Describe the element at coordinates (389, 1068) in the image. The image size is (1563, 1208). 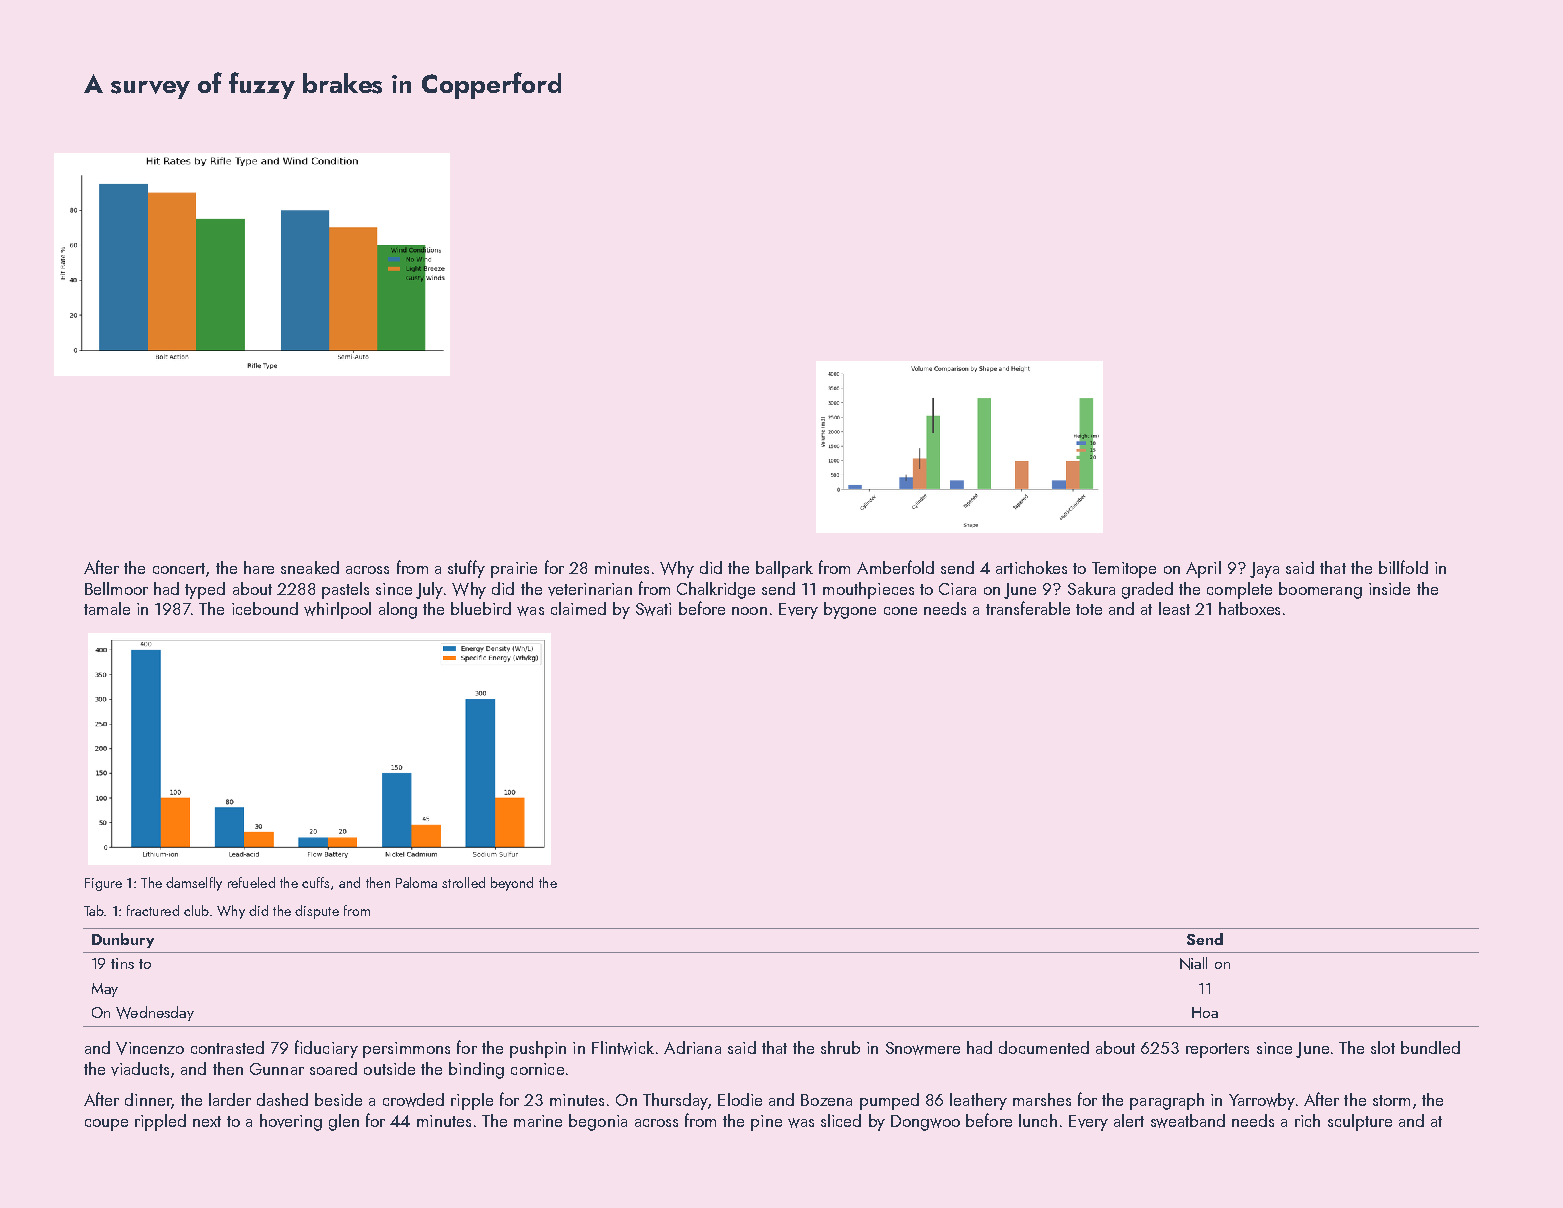
I see `outside` at that location.
